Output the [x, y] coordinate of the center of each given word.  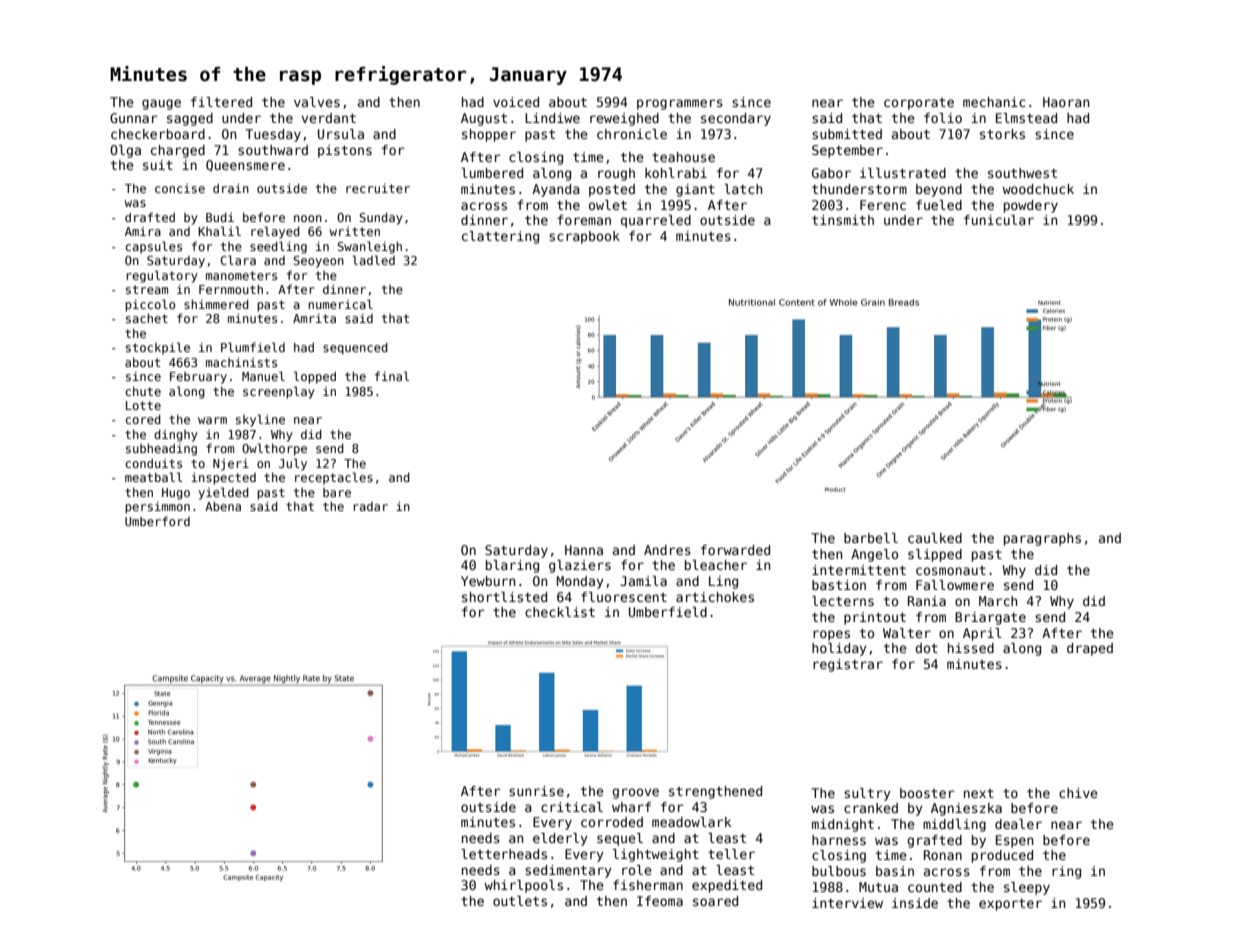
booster [927, 793]
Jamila [643, 581]
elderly [560, 839]
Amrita [314, 318]
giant [695, 190]
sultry [867, 794]
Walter [907, 633]
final [392, 376]
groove [635, 793]
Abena [223, 506]
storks [1002, 134]
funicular [999, 220]
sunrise [536, 791]
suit [158, 165]
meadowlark [691, 822]
